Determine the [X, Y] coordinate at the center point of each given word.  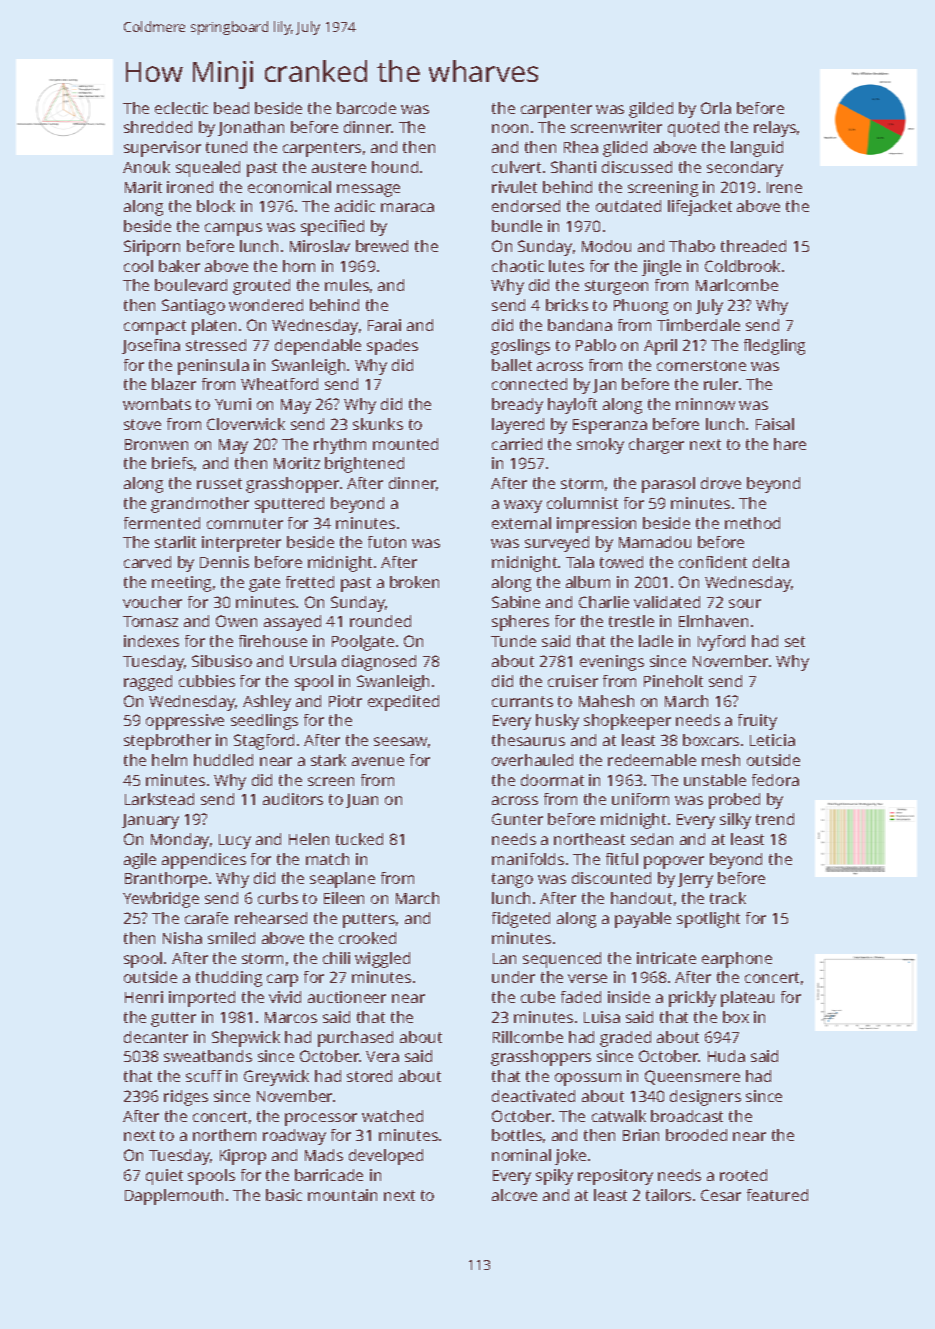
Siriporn [152, 248]
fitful [622, 859]
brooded [696, 1135]
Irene [784, 187]
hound [395, 167]
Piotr [345, 701]
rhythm [340, 446]
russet [219, 483]
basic [284, 1195]
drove [721, 483]
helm [169, 760]
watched [392, 1116]
